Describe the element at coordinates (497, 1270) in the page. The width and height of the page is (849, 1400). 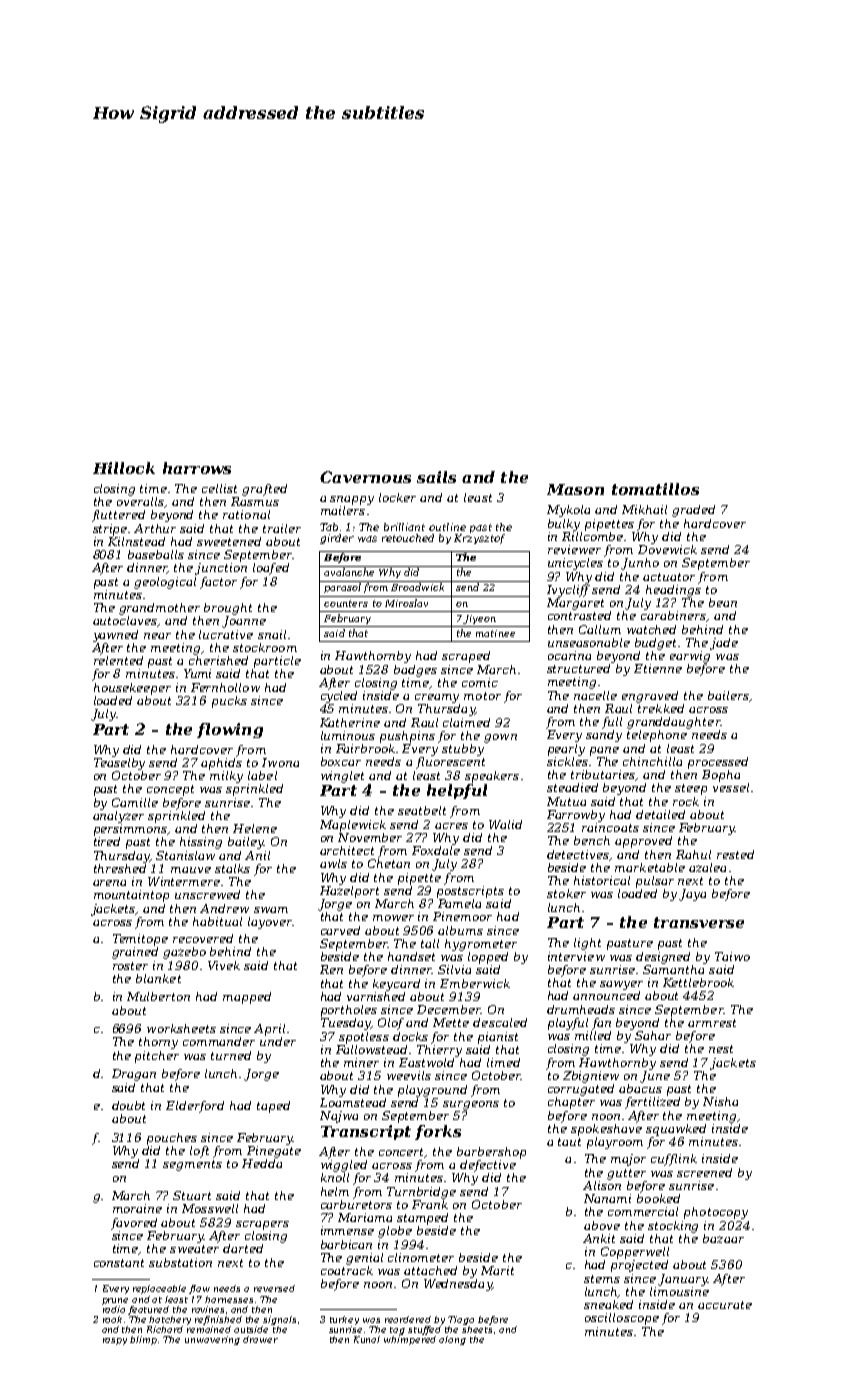
I see `Marit` at that location.
